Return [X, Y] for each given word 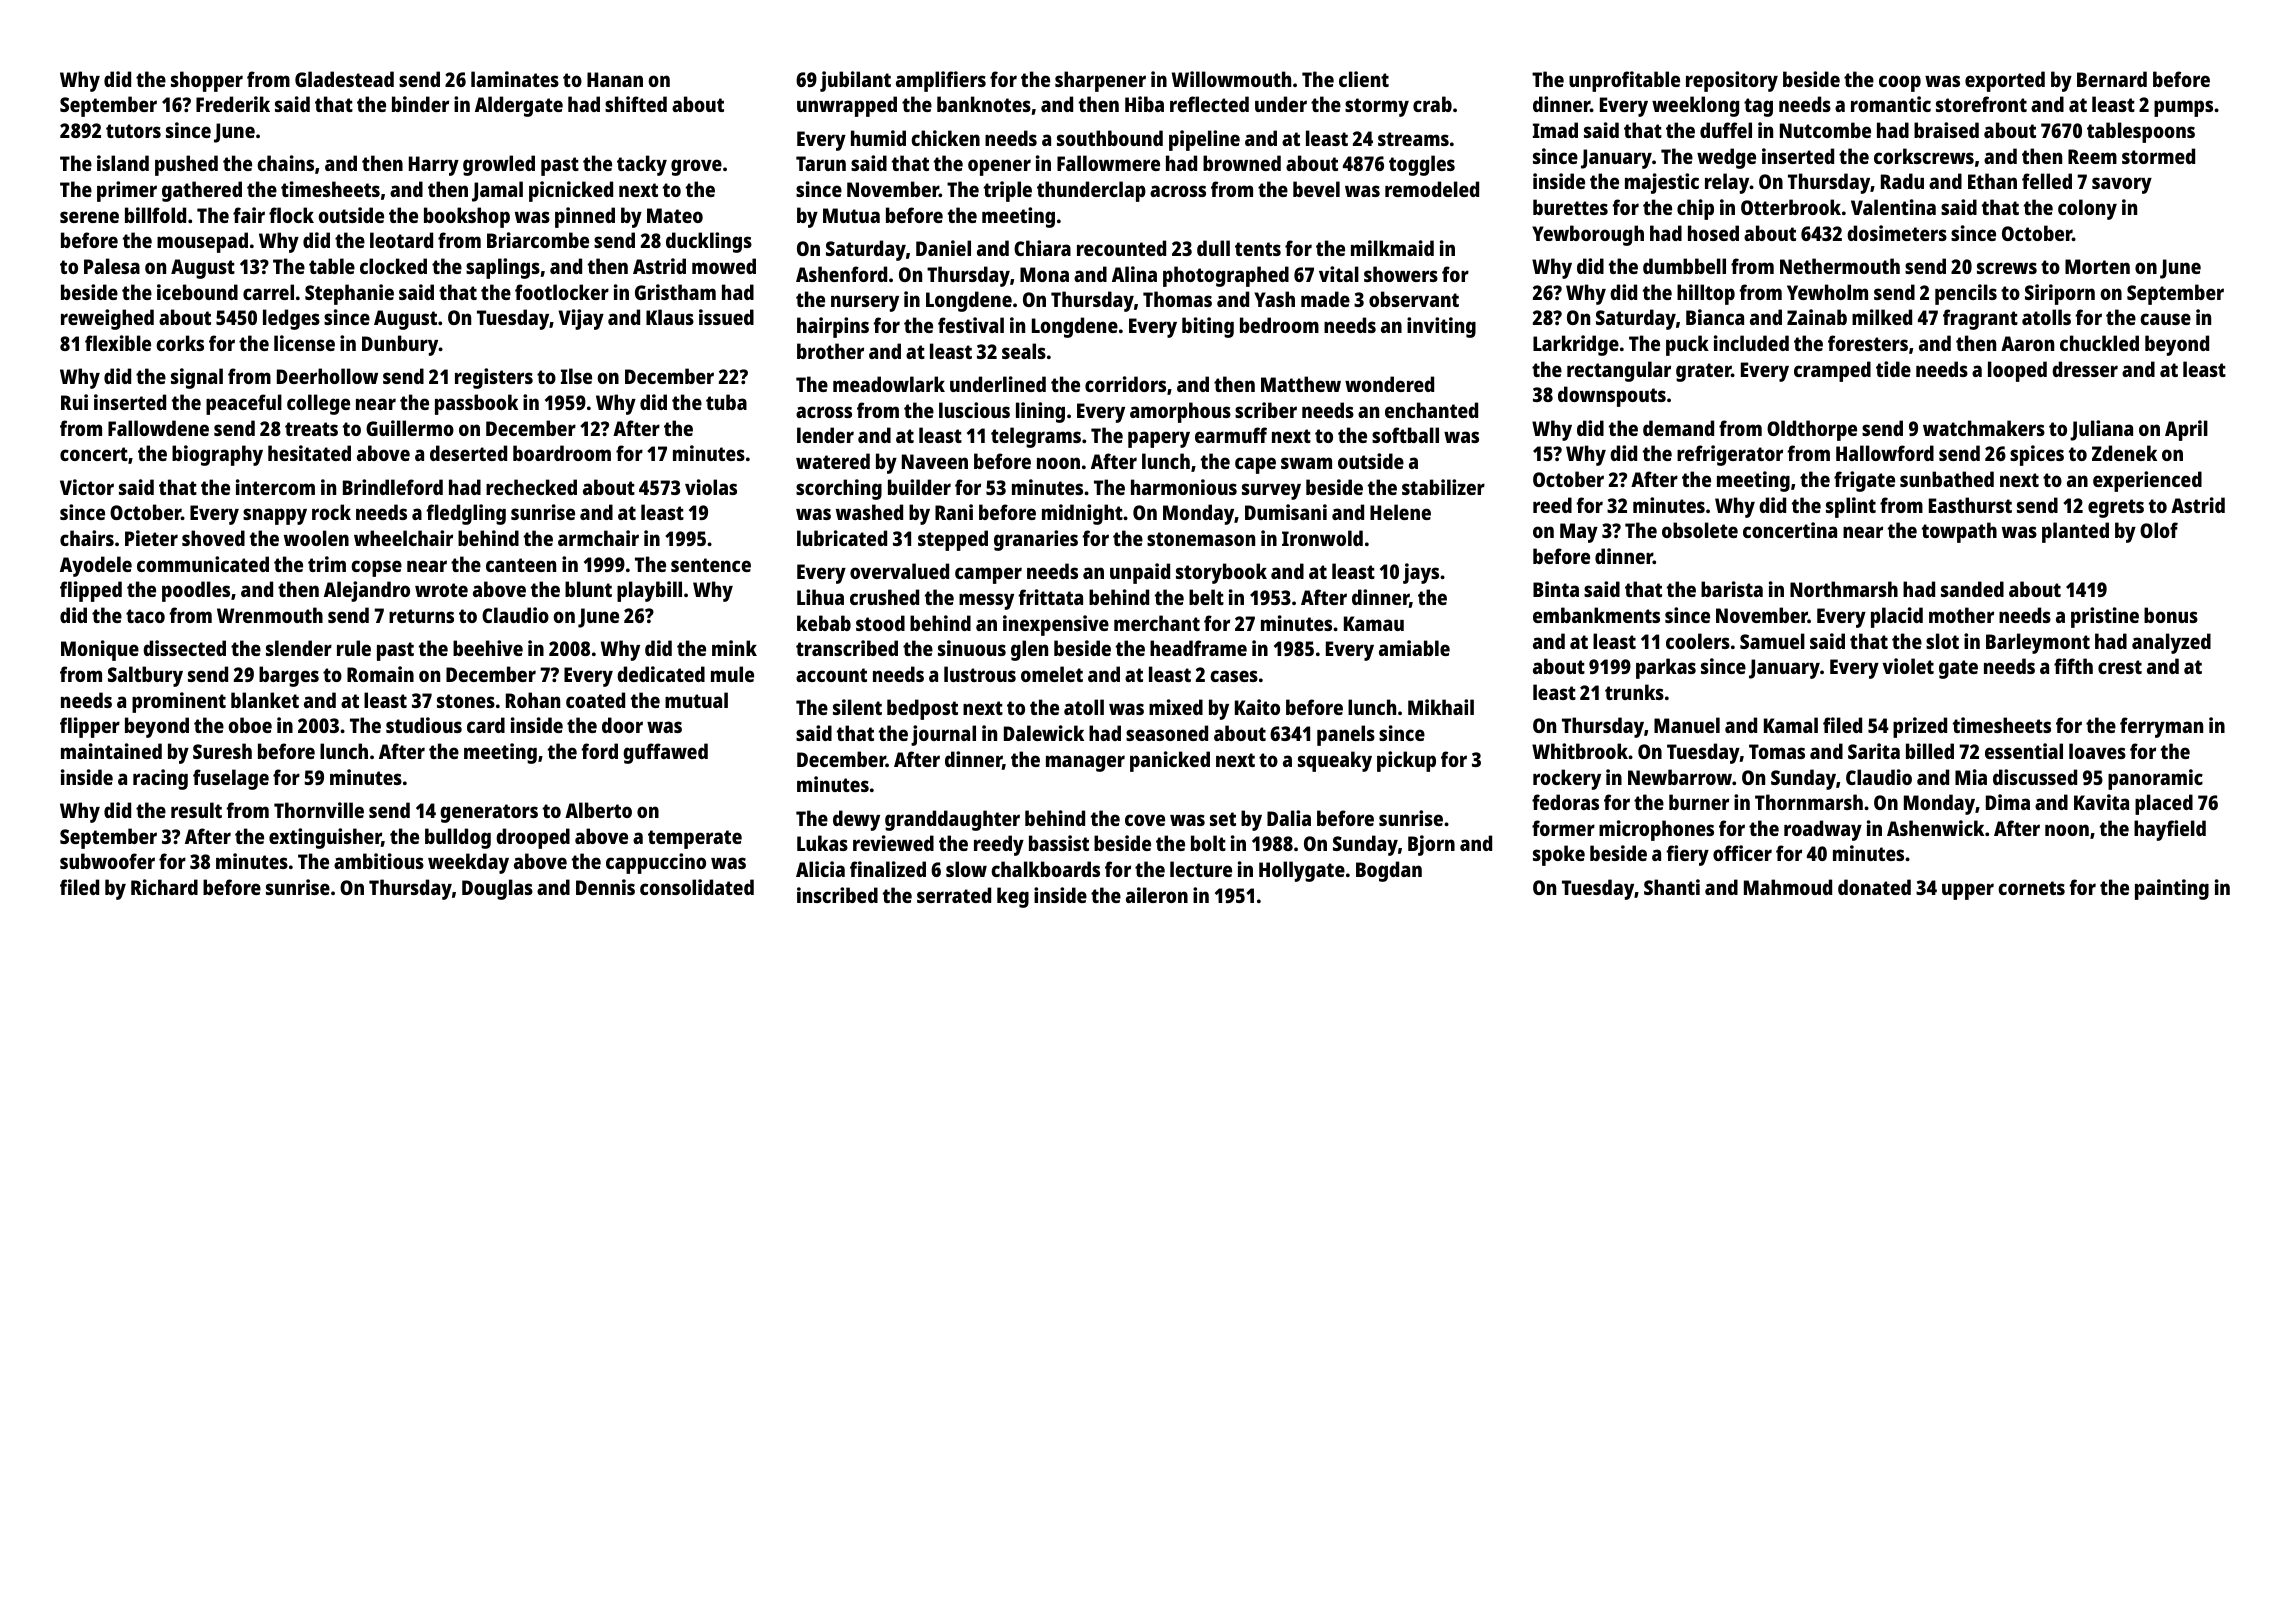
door [622, 725]
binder [420, 104]
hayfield [2170, 830]
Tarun [821, 163]
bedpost [922, 709]
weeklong [1695, 106]
